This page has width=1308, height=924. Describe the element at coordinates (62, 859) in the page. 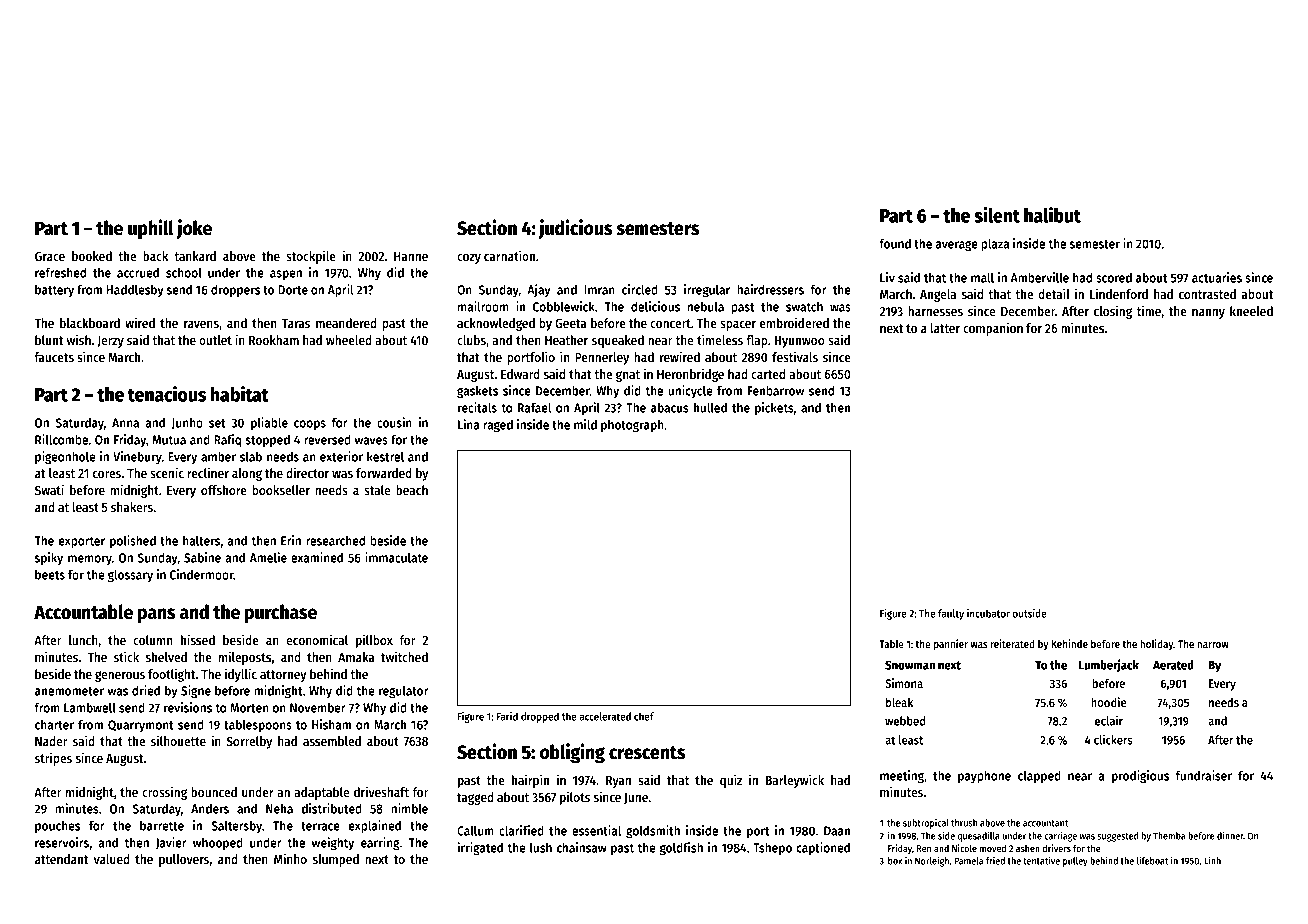

I see `attendant` at that location.
